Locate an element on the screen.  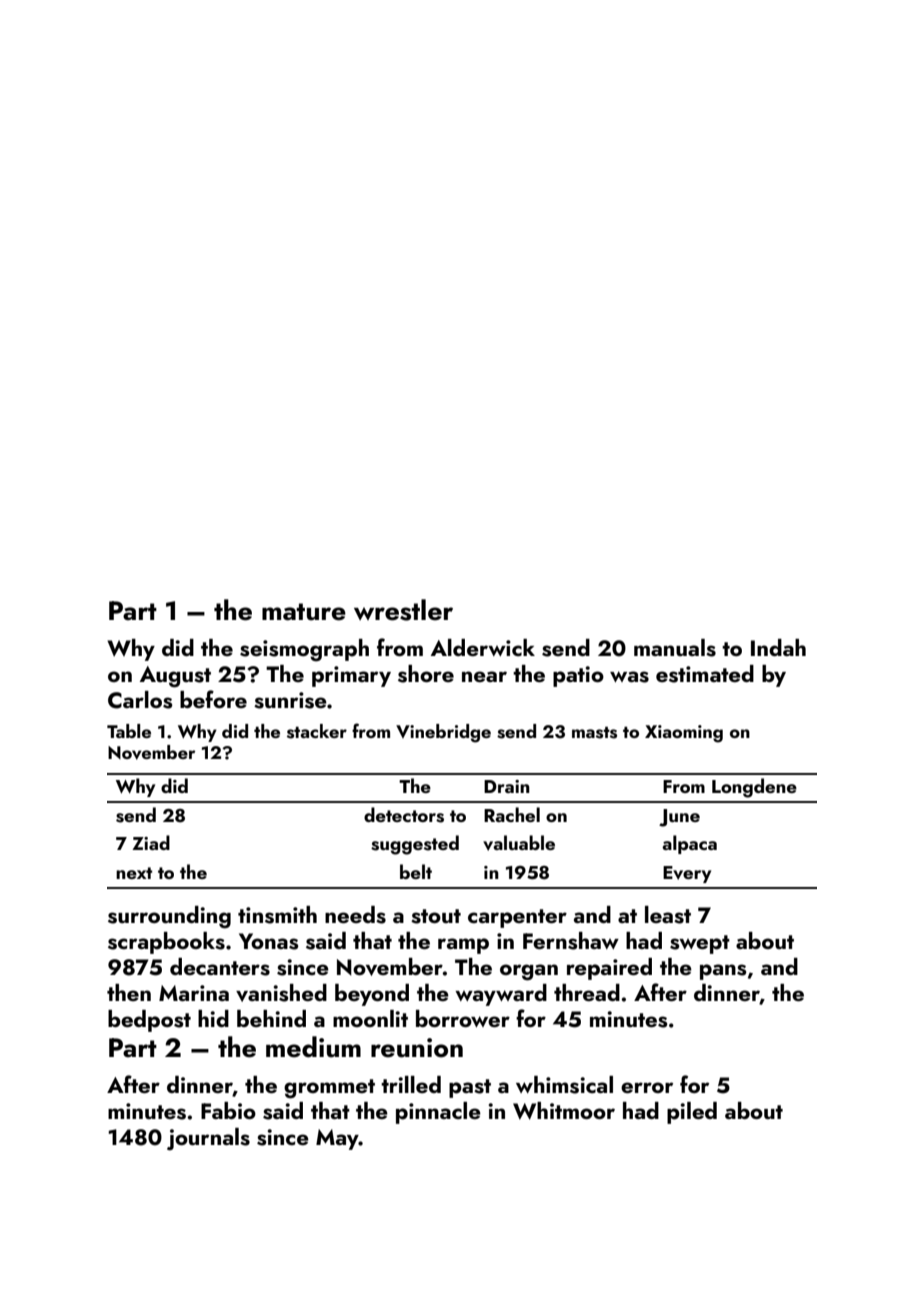
Ziad is located at coordinates (151, 842).
